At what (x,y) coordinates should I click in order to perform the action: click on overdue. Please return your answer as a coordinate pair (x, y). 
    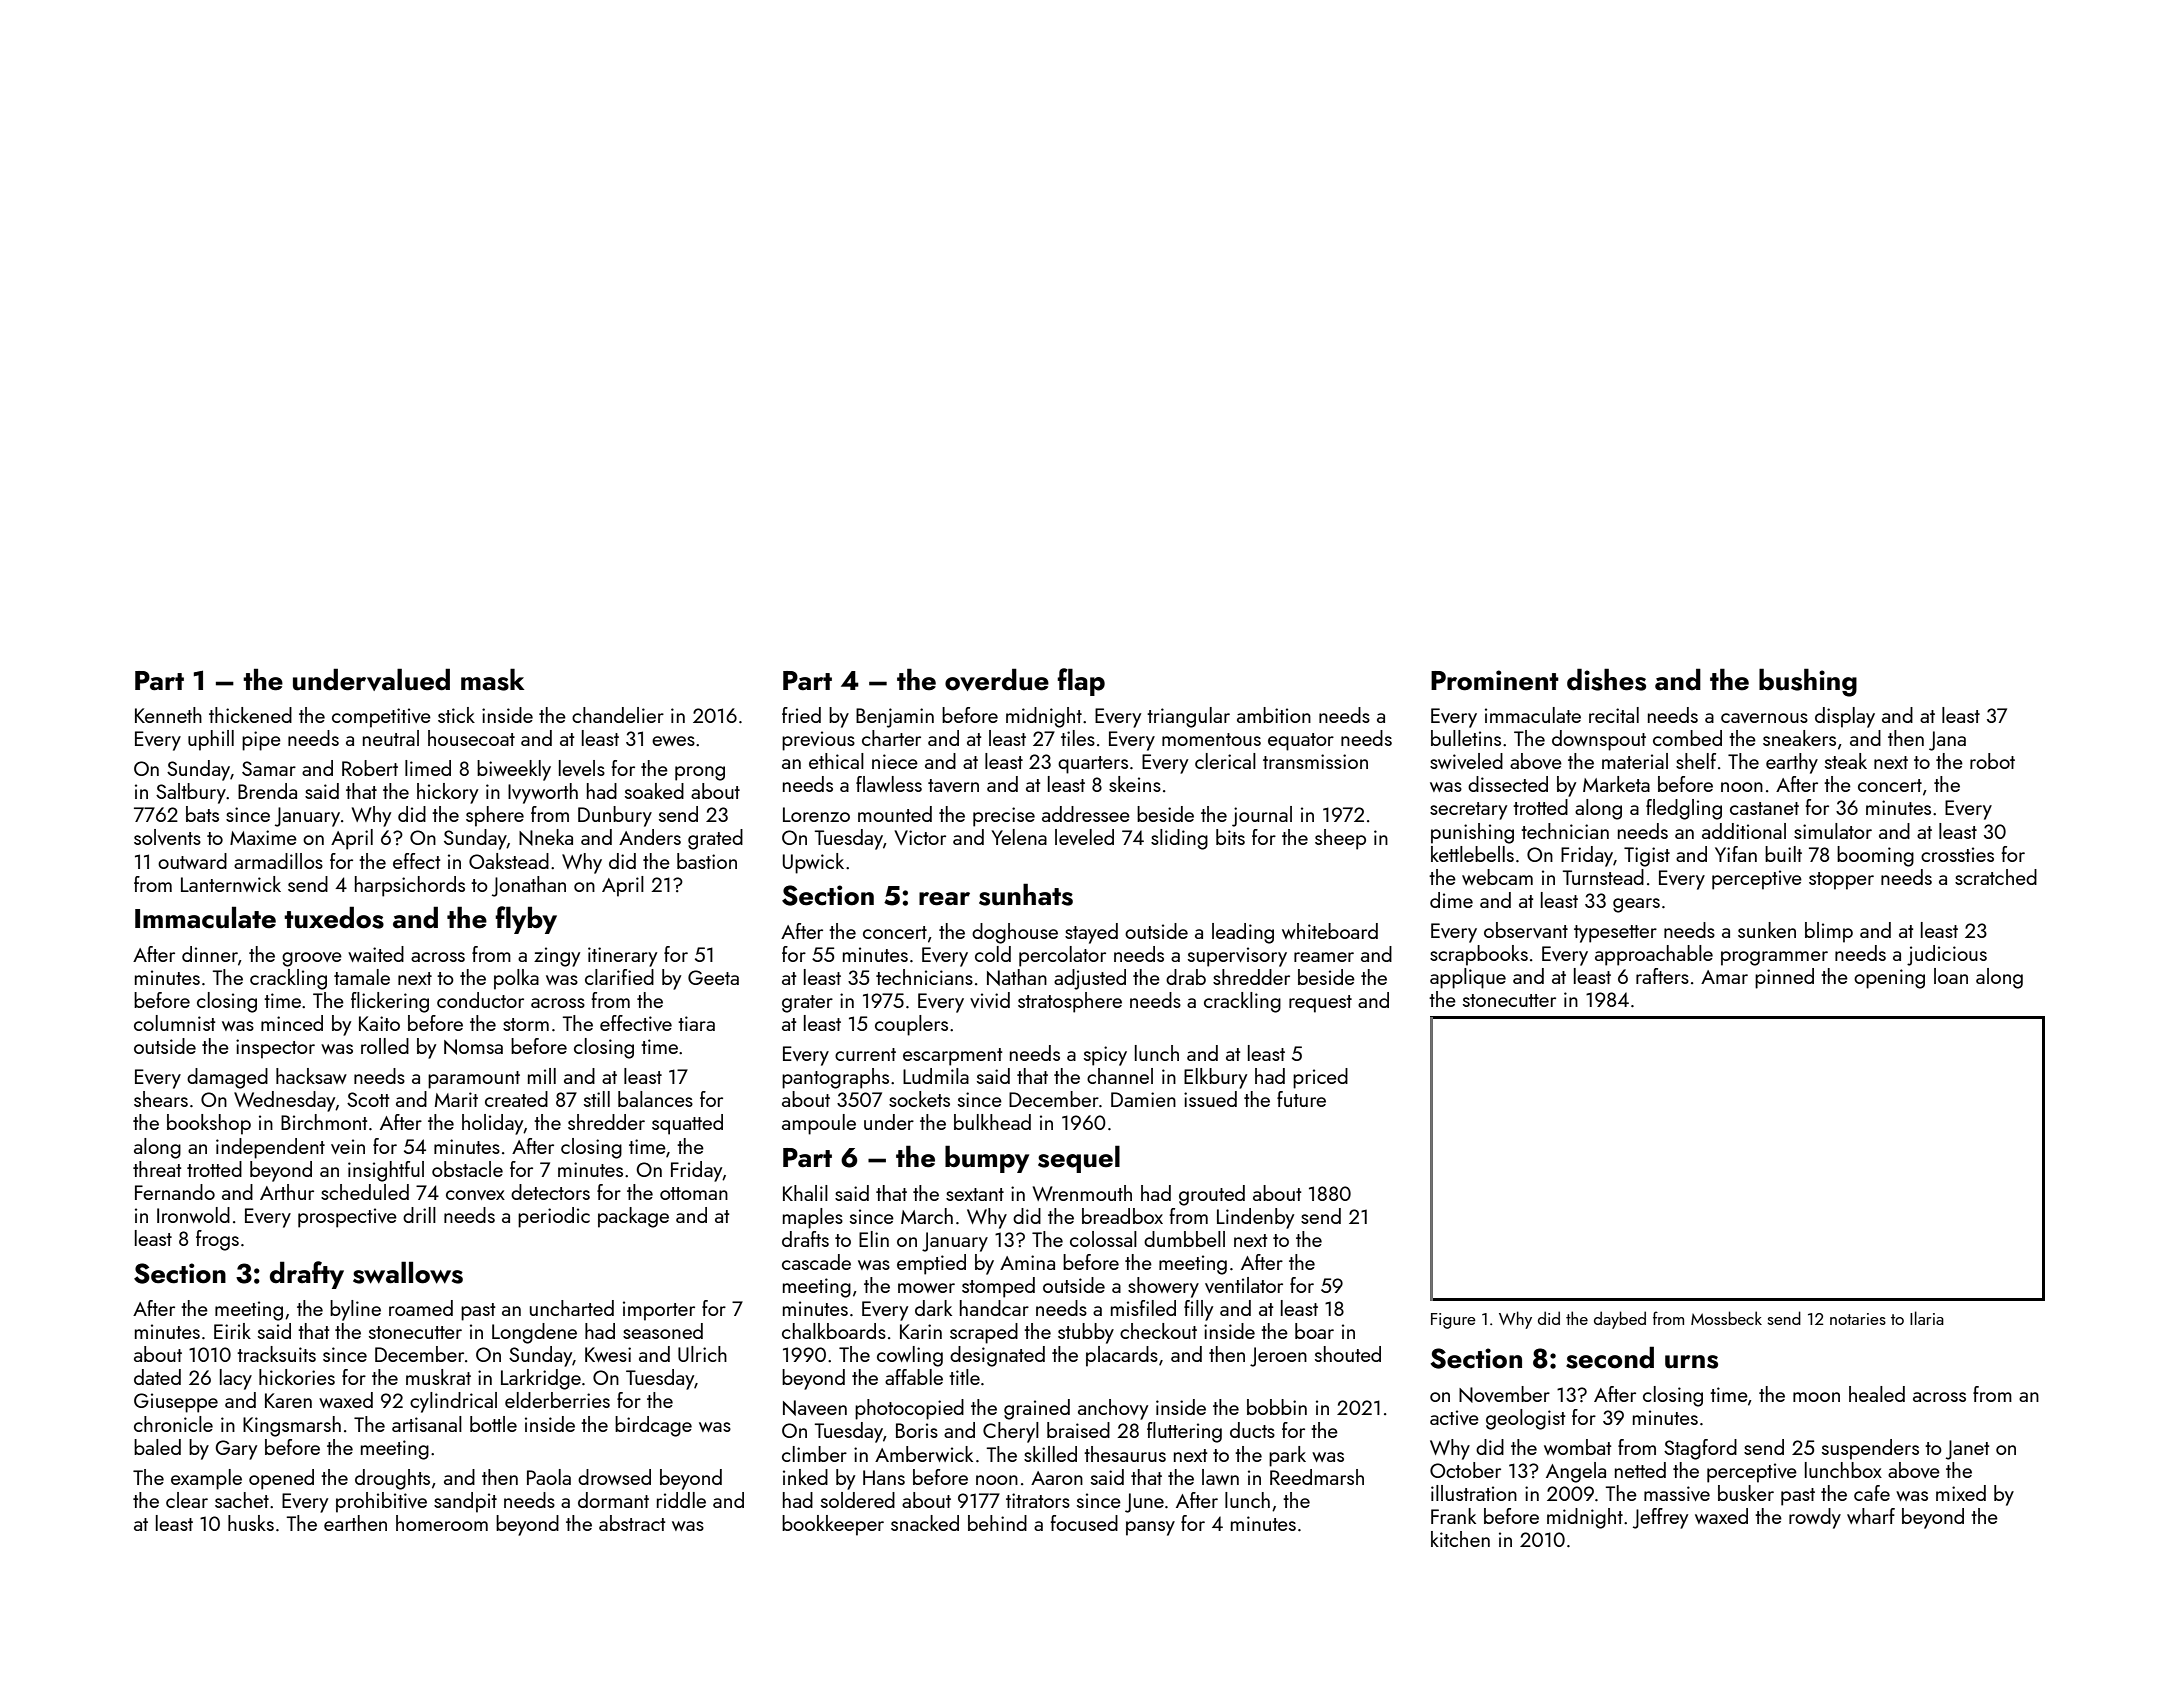
    Looking at the image, I should click on (997, 679).
